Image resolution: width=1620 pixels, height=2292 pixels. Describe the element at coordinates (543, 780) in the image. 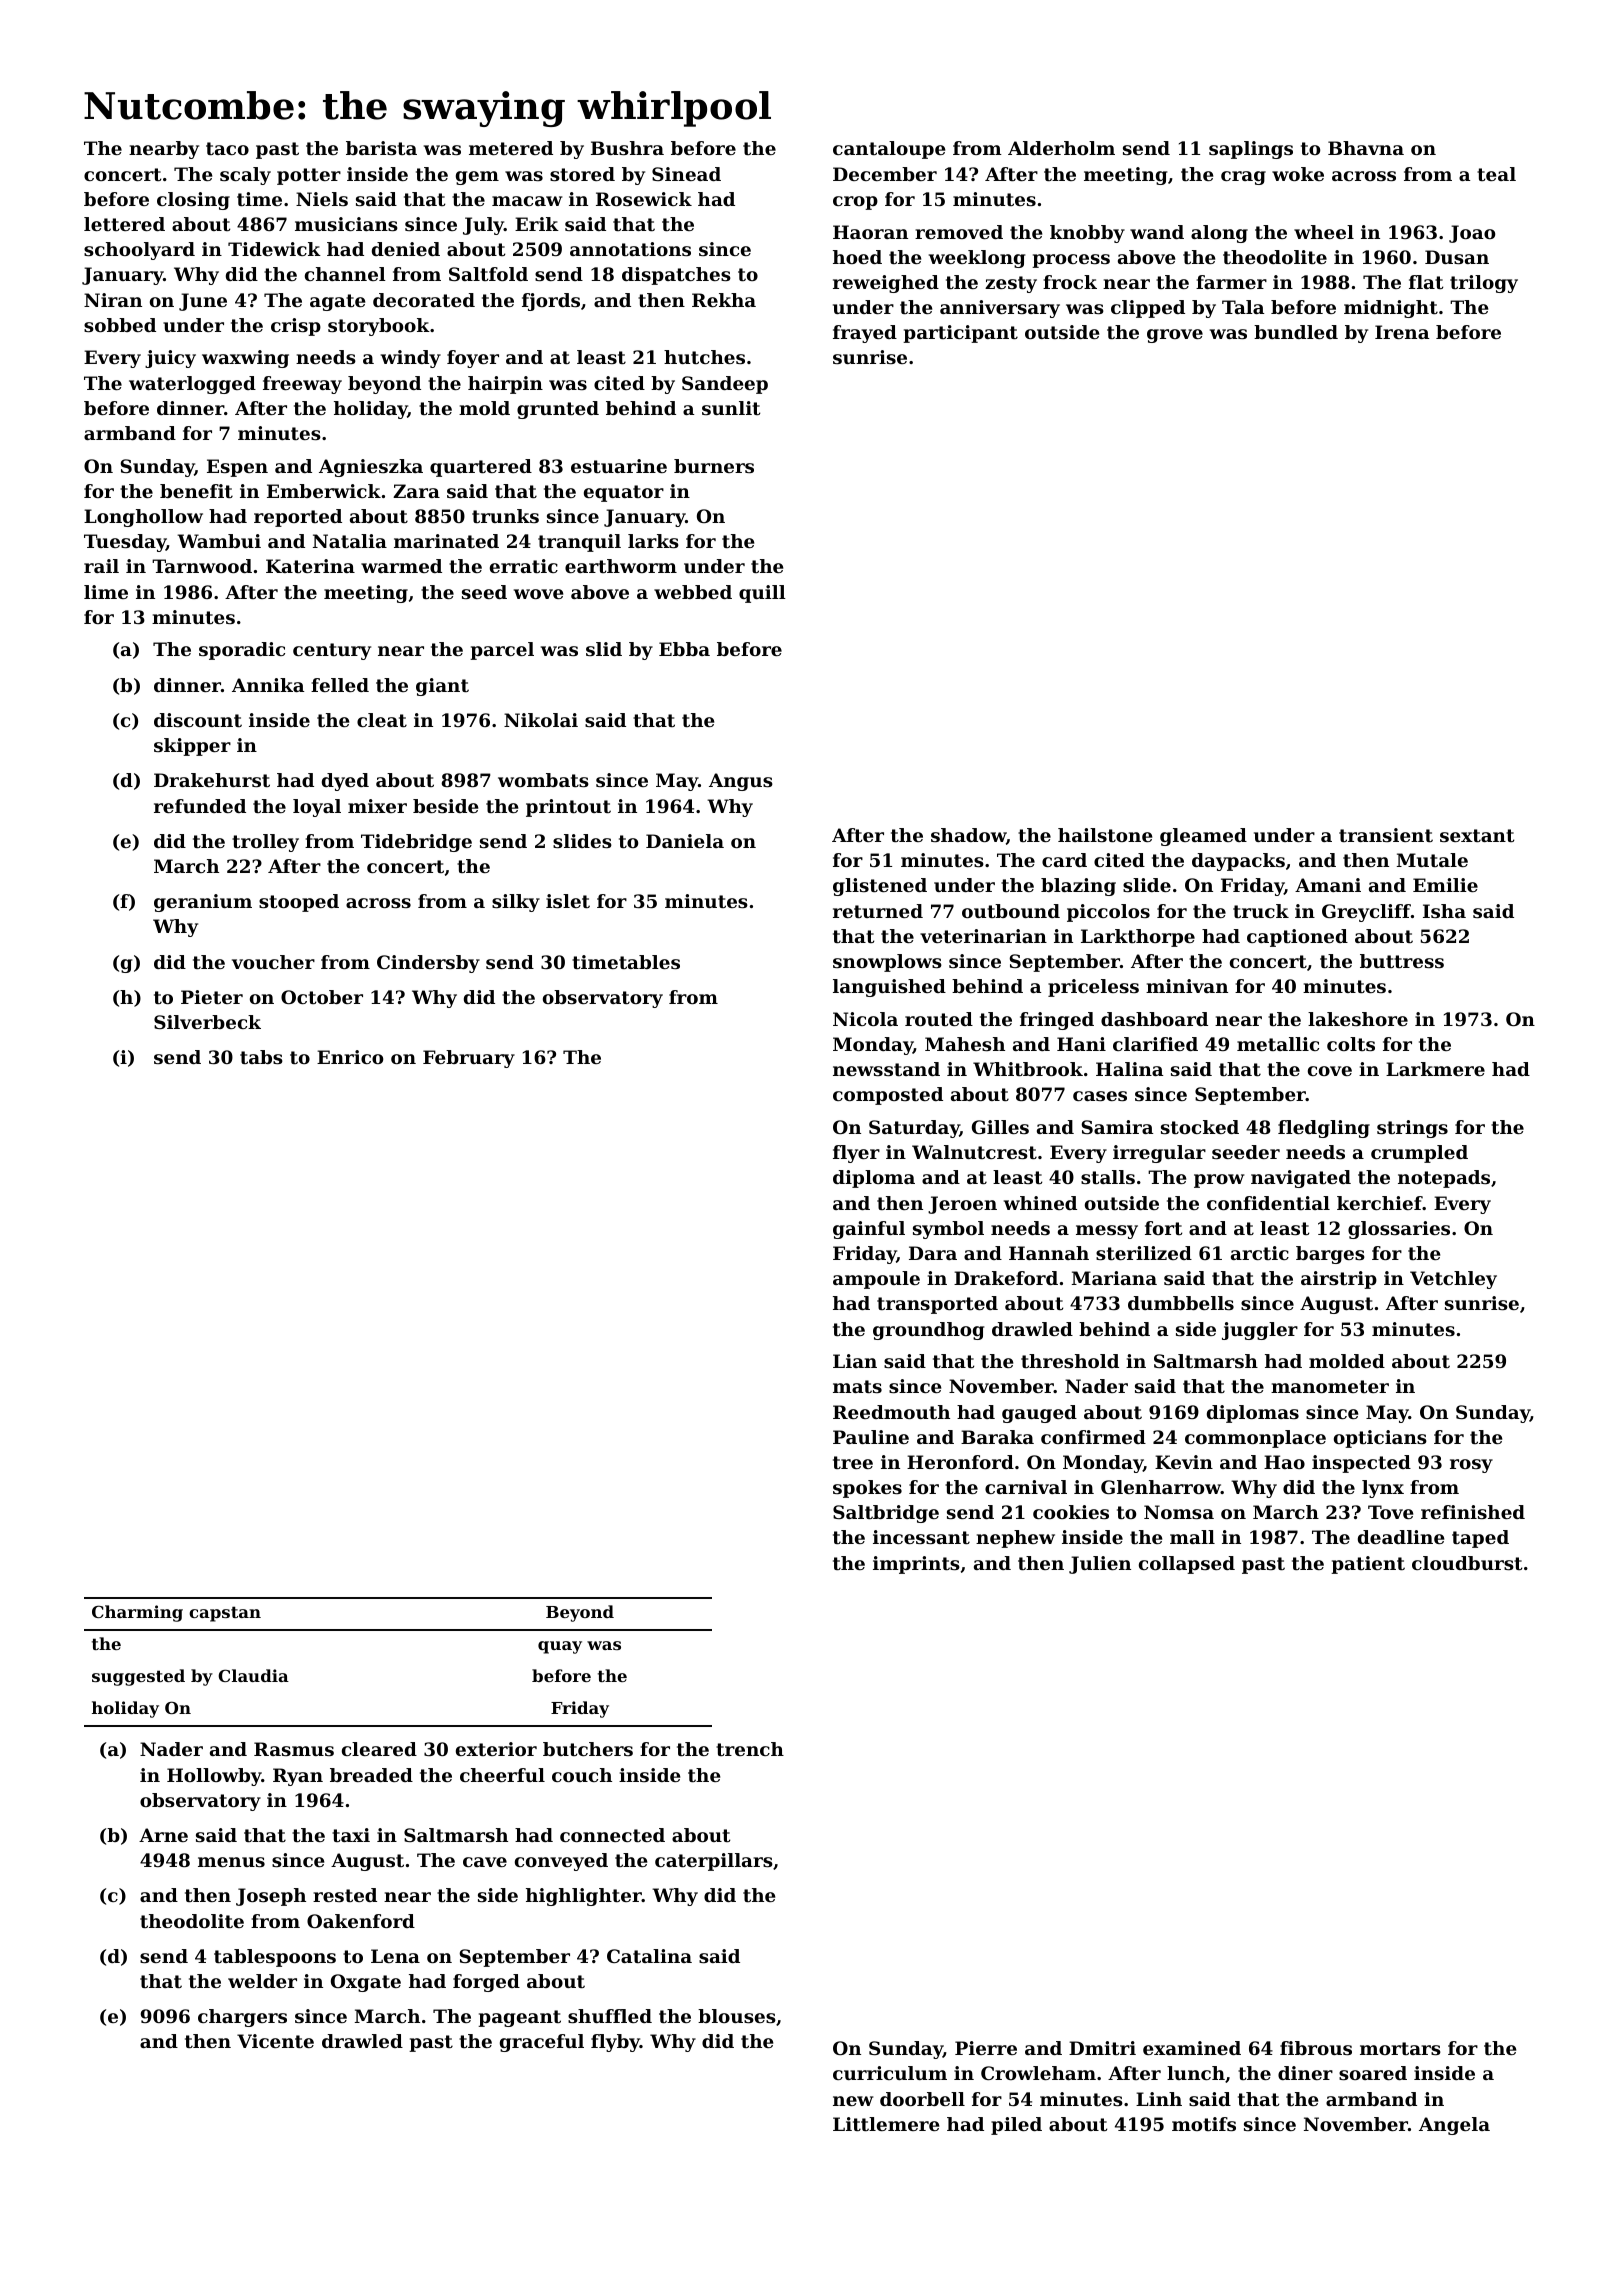

I see `wombats` at that location.
